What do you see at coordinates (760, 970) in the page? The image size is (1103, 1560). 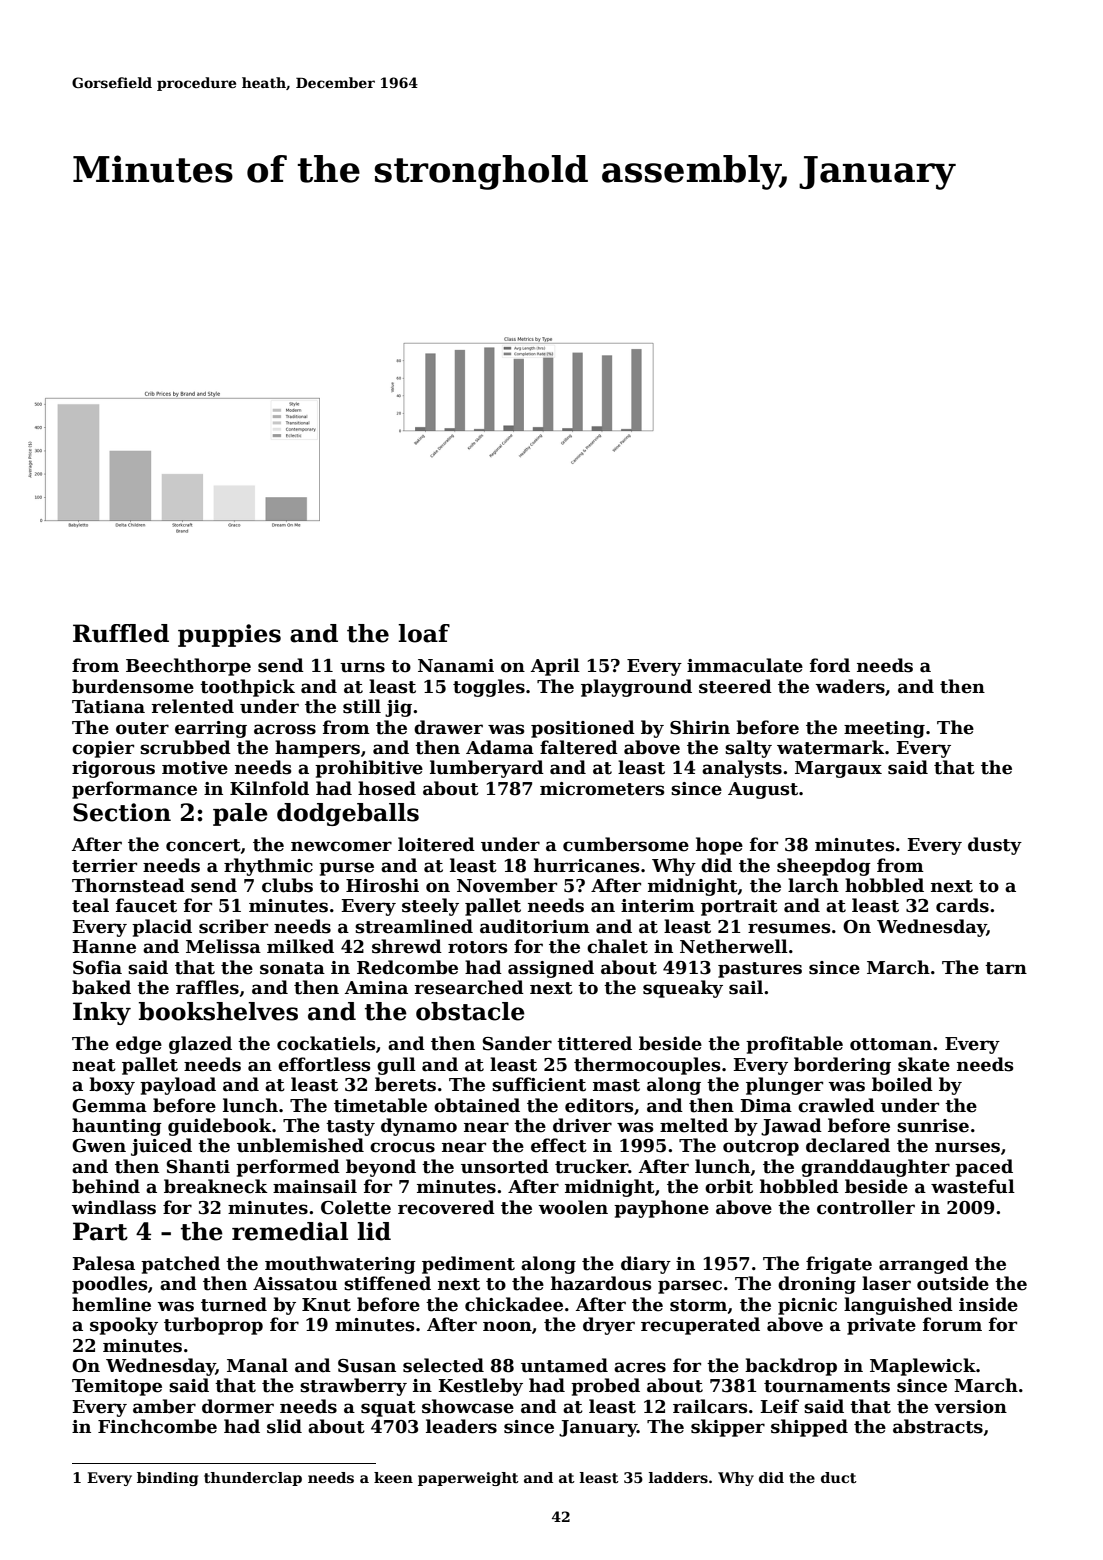 I see `pastures` at bounding box center [760, 970].
